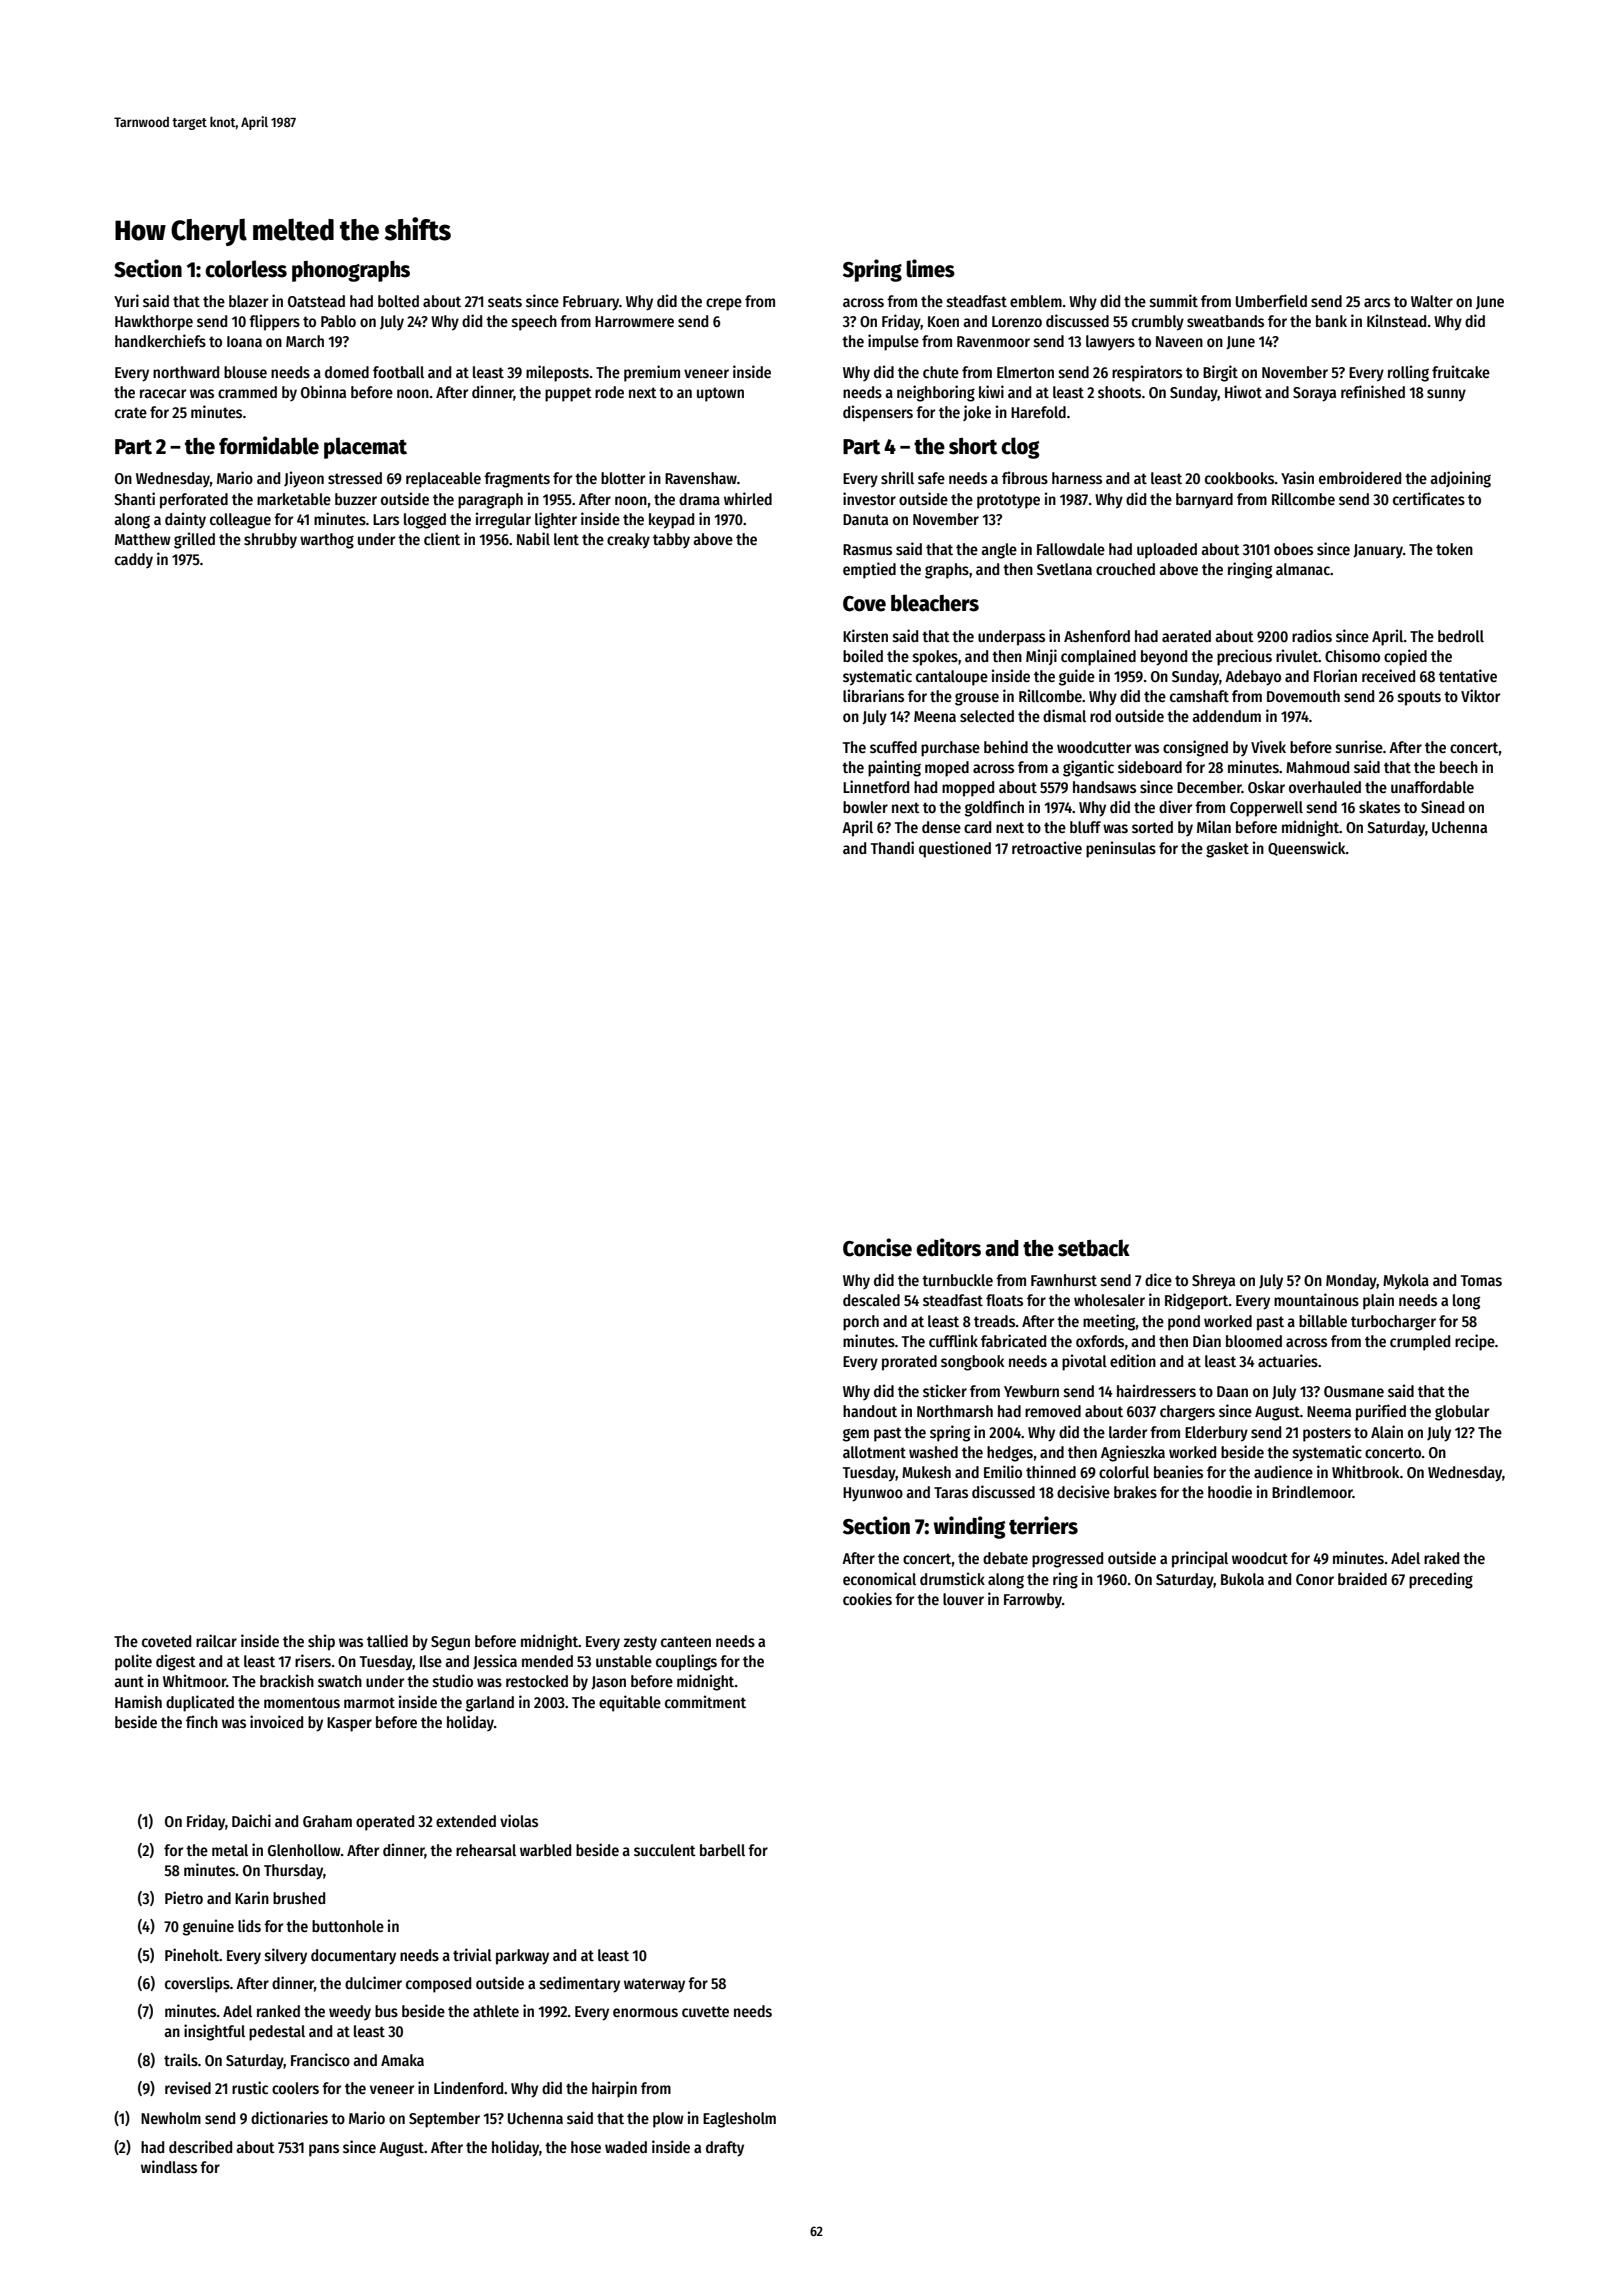  I want to click on blouse, so click(245, 372).
